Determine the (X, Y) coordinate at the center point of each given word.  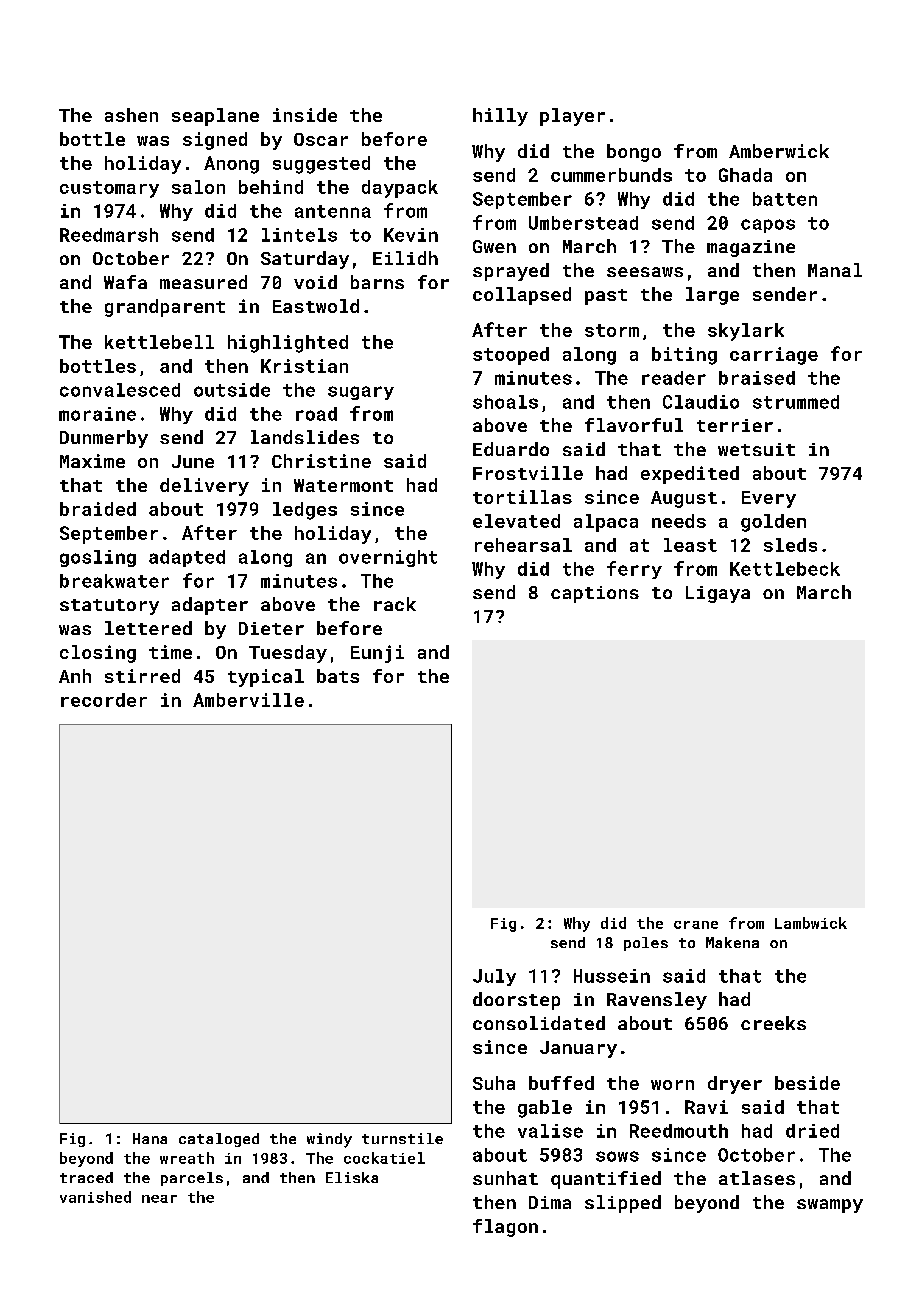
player (572, 117)
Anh (75, 676)
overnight (388, 558)
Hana (150, 1138)
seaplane (215, 117)
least (690, 545)
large (712, 296)
